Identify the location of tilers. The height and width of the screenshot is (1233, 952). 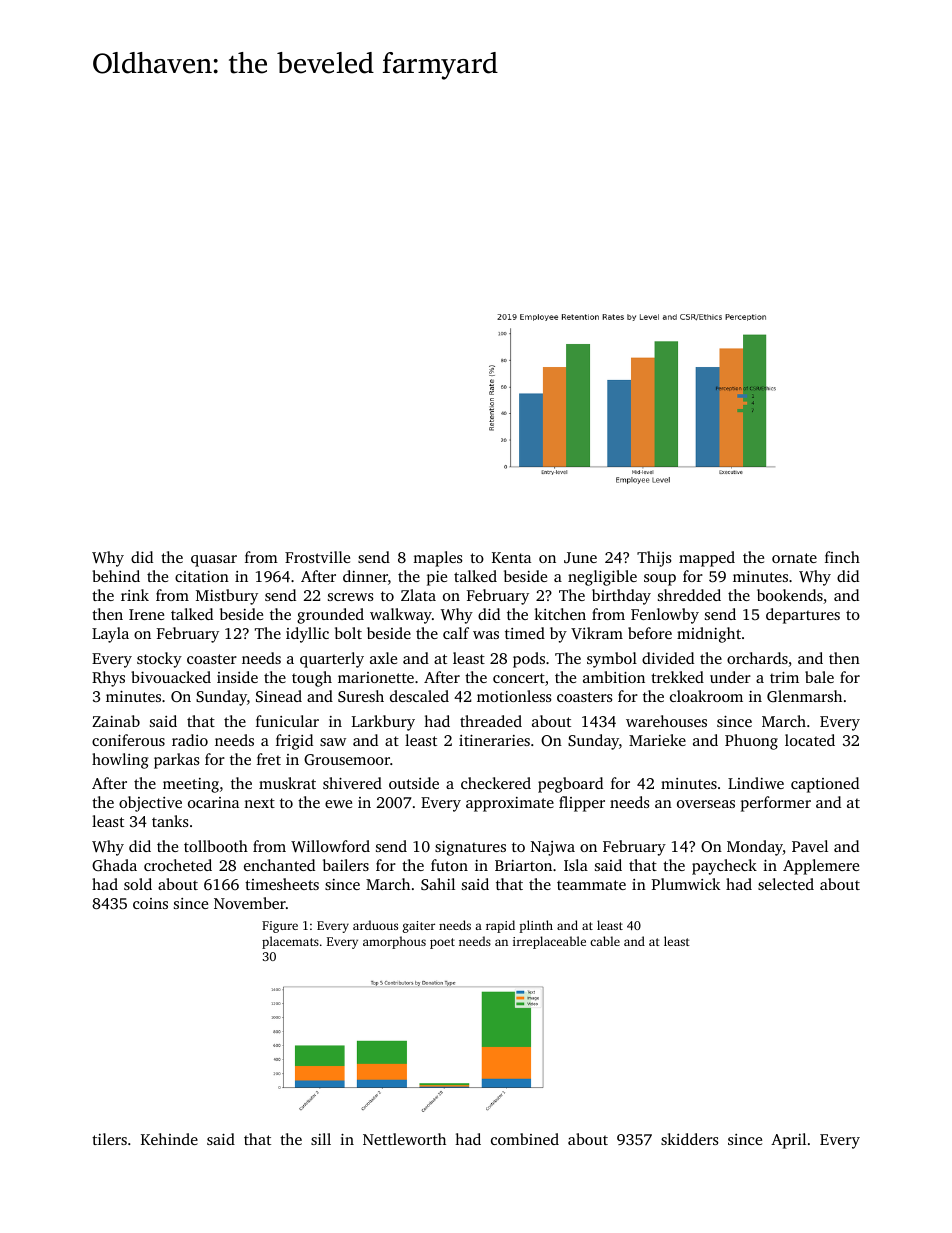
(109, 1139).
